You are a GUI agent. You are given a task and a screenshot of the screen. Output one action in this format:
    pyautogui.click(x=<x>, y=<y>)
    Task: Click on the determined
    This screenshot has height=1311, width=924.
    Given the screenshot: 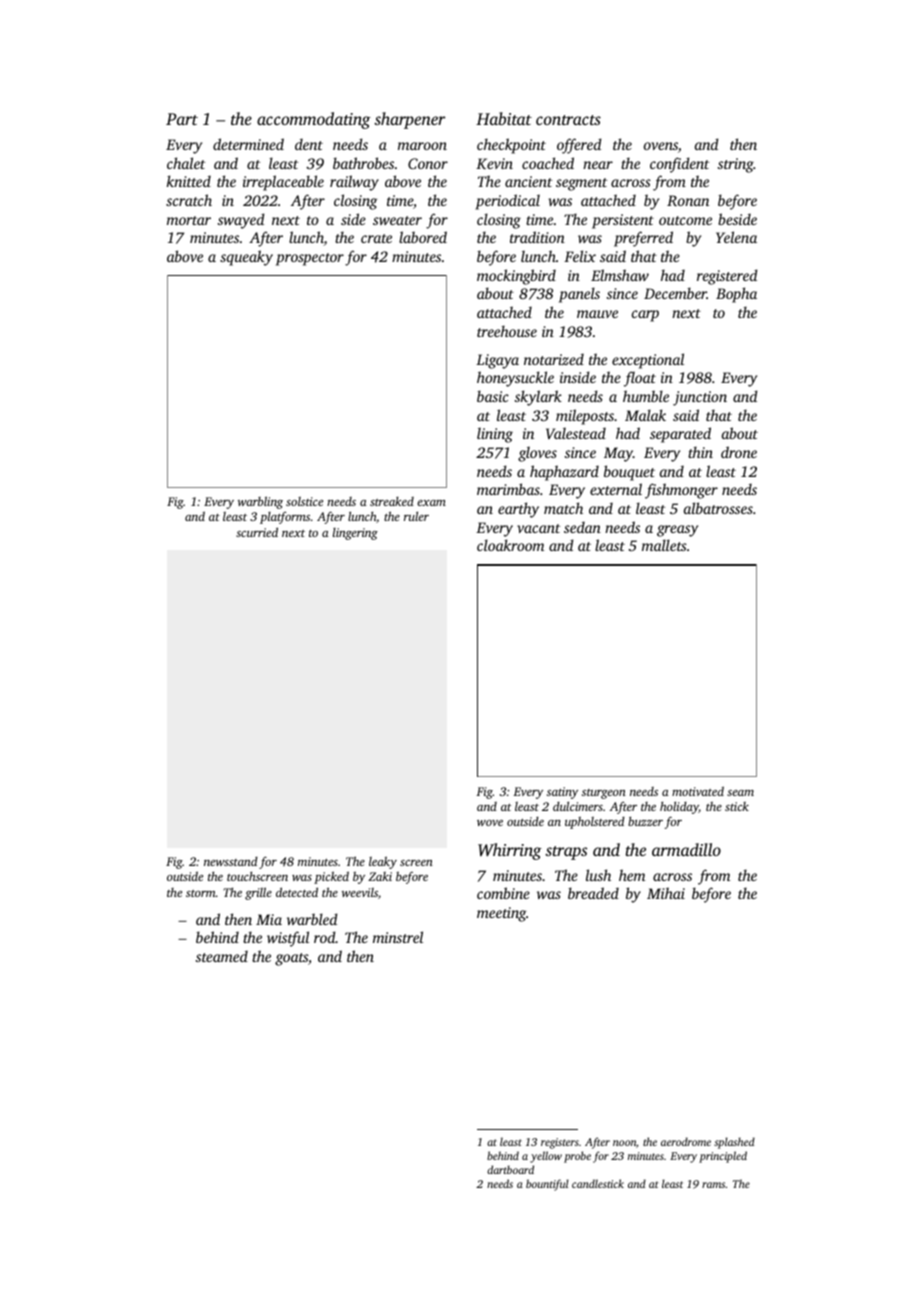 What is the action you would take?
    pyautogui.click(x=248, y=144)
